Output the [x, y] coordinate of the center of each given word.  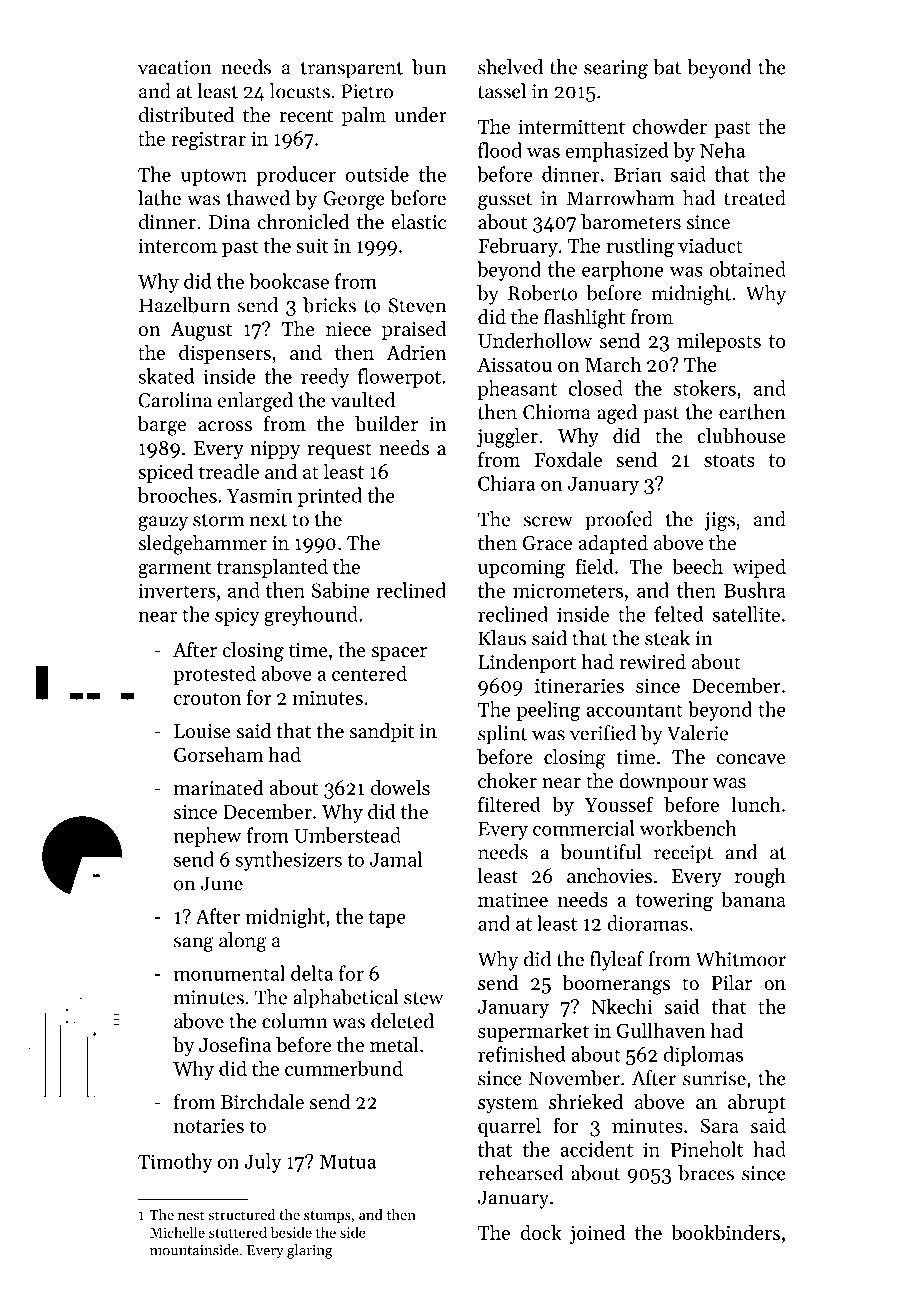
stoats [729, 460]
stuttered [238, 1232]
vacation [174, 67]
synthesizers [288, 861]
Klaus [502, 638]
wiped [759, 568]
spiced [165, 473]
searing [616, 69]
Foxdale [568, 459]
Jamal [396, 859]
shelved [510, 67]
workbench [687, 828]
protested [214, 675]
